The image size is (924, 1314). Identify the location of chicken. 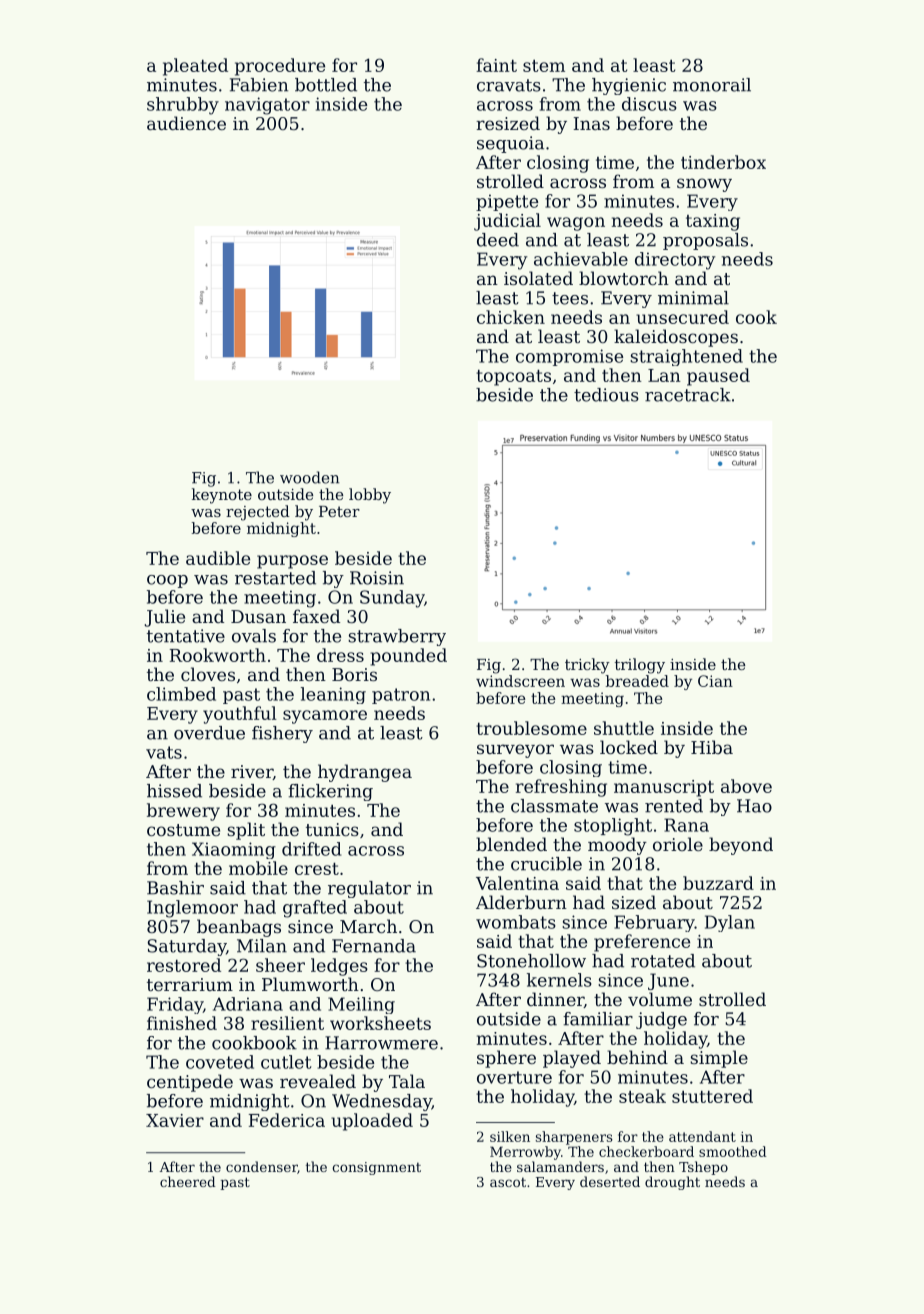
(511, 317).
